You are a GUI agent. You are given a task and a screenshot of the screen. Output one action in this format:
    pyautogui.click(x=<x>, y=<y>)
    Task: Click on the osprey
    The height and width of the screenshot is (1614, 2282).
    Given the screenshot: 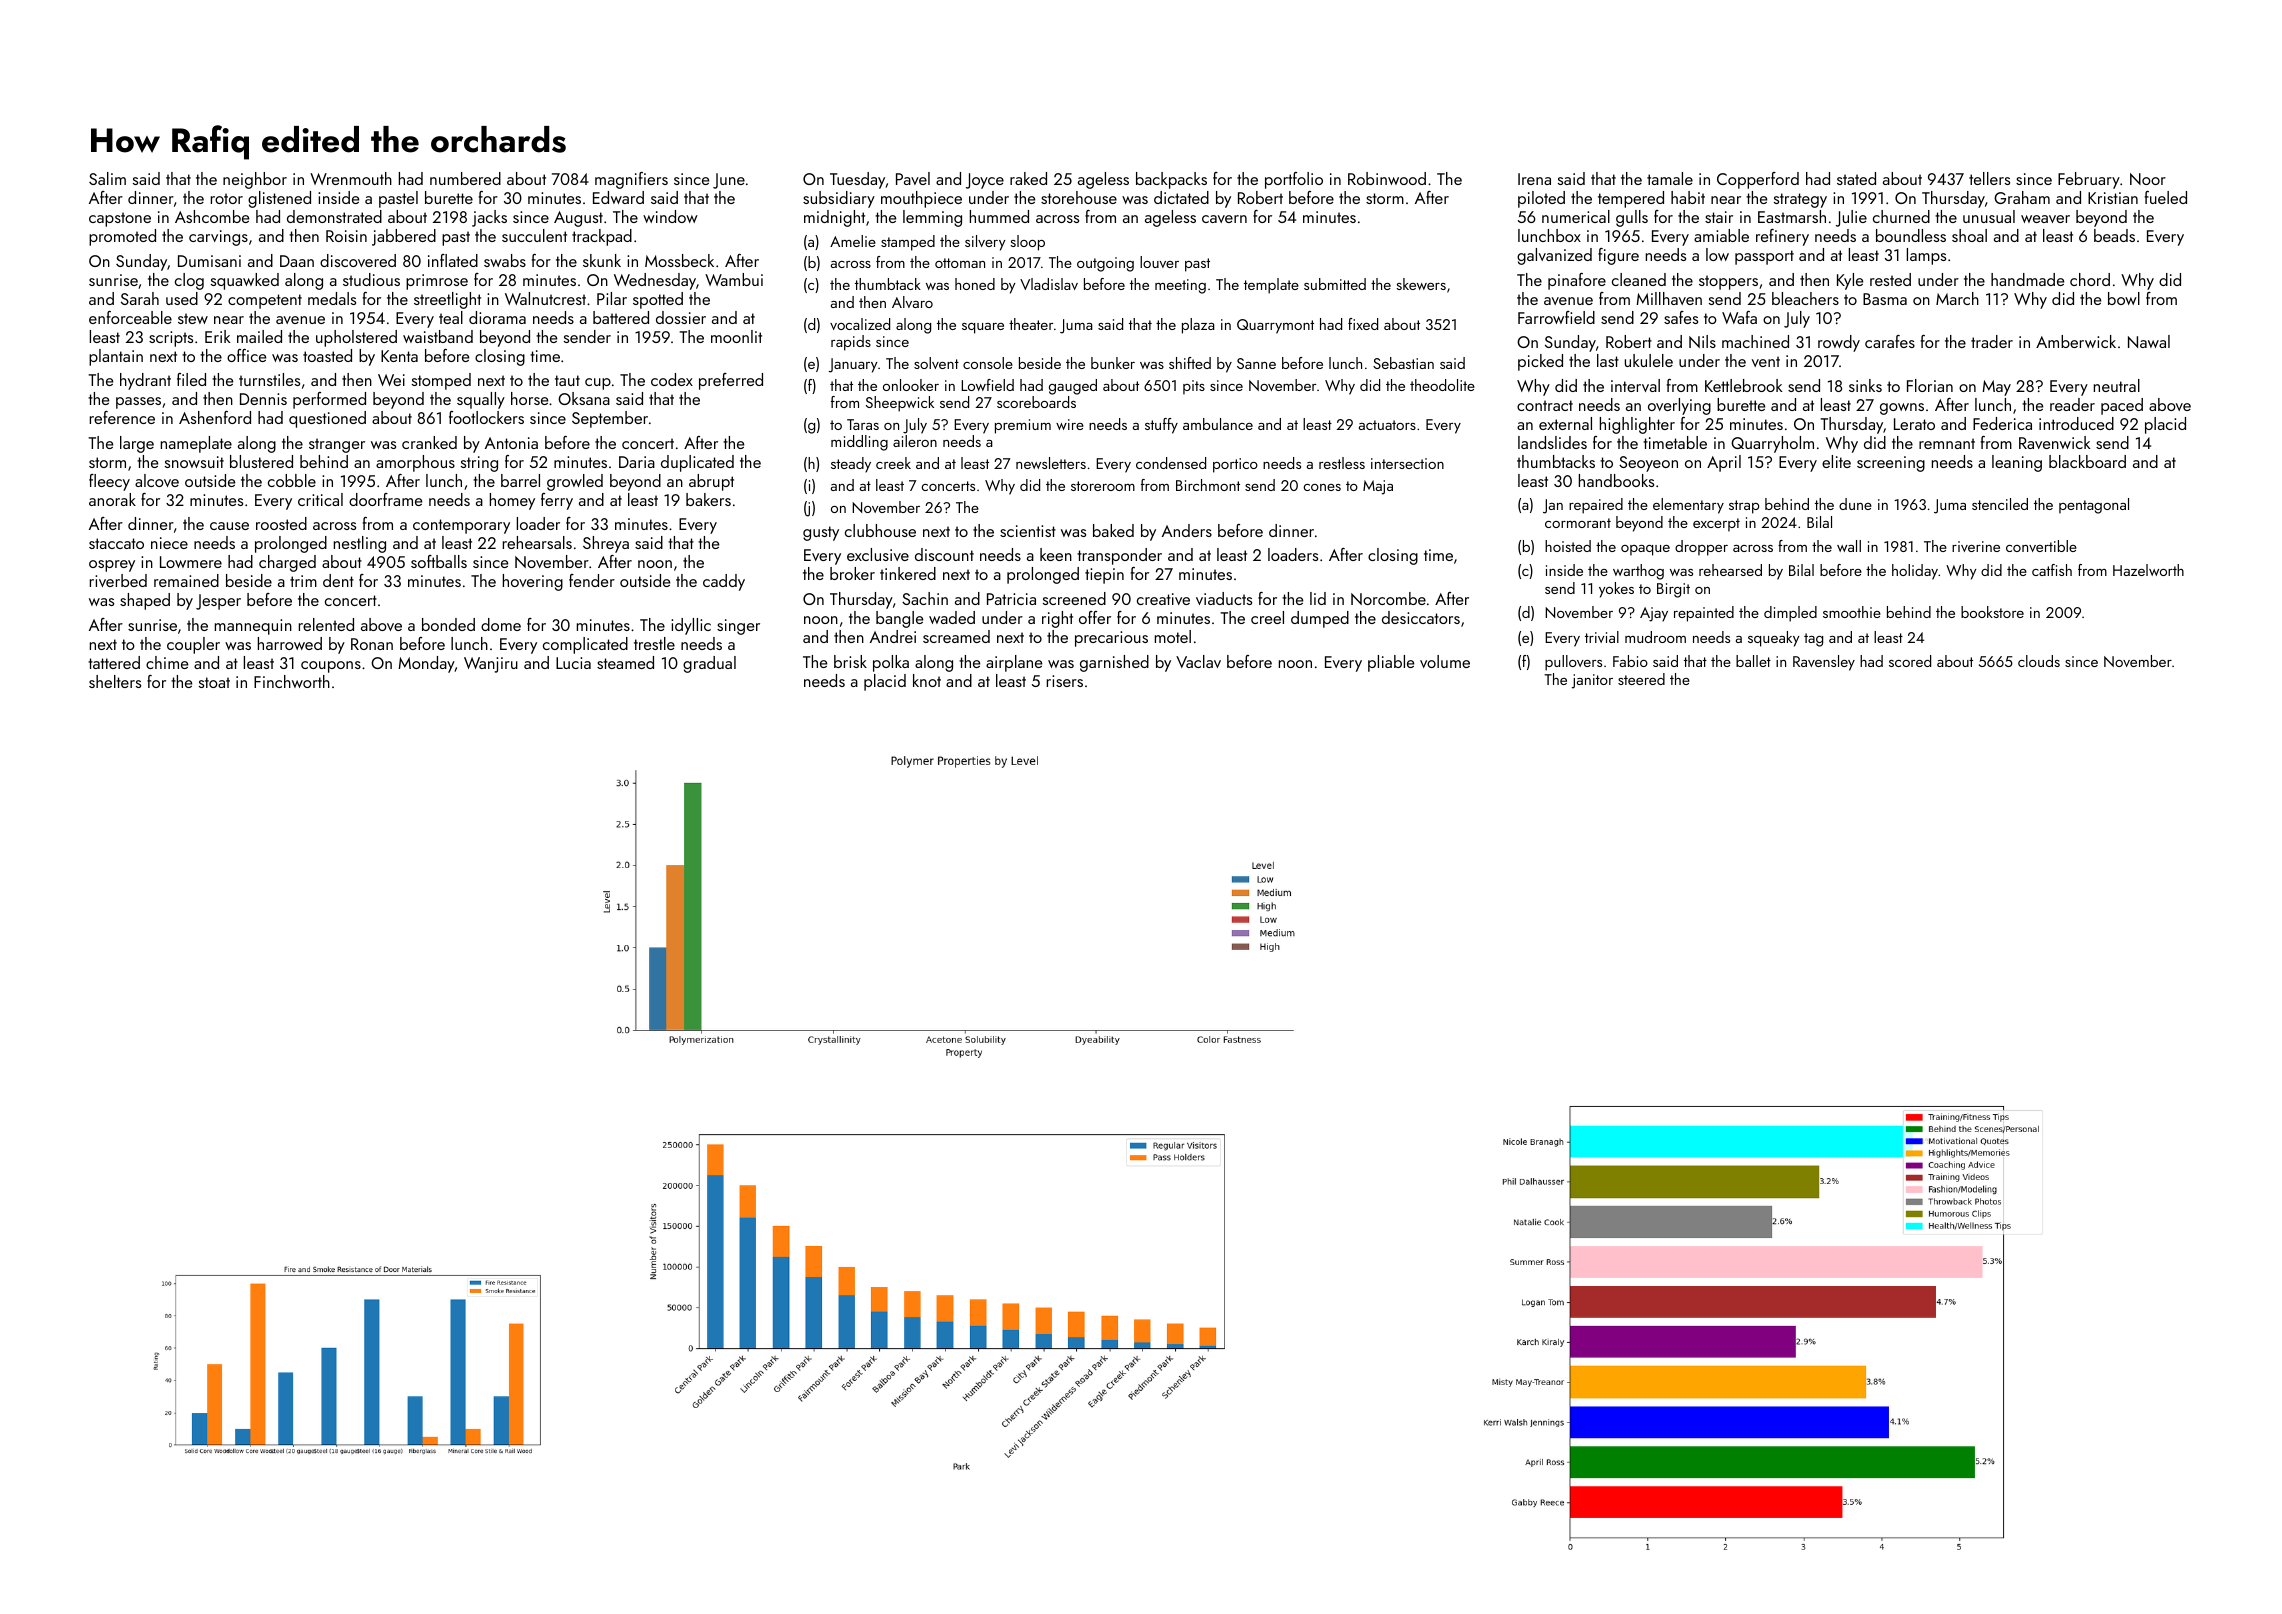 What is the action you would take?
    pyautogui.click(x=112, y=566)
